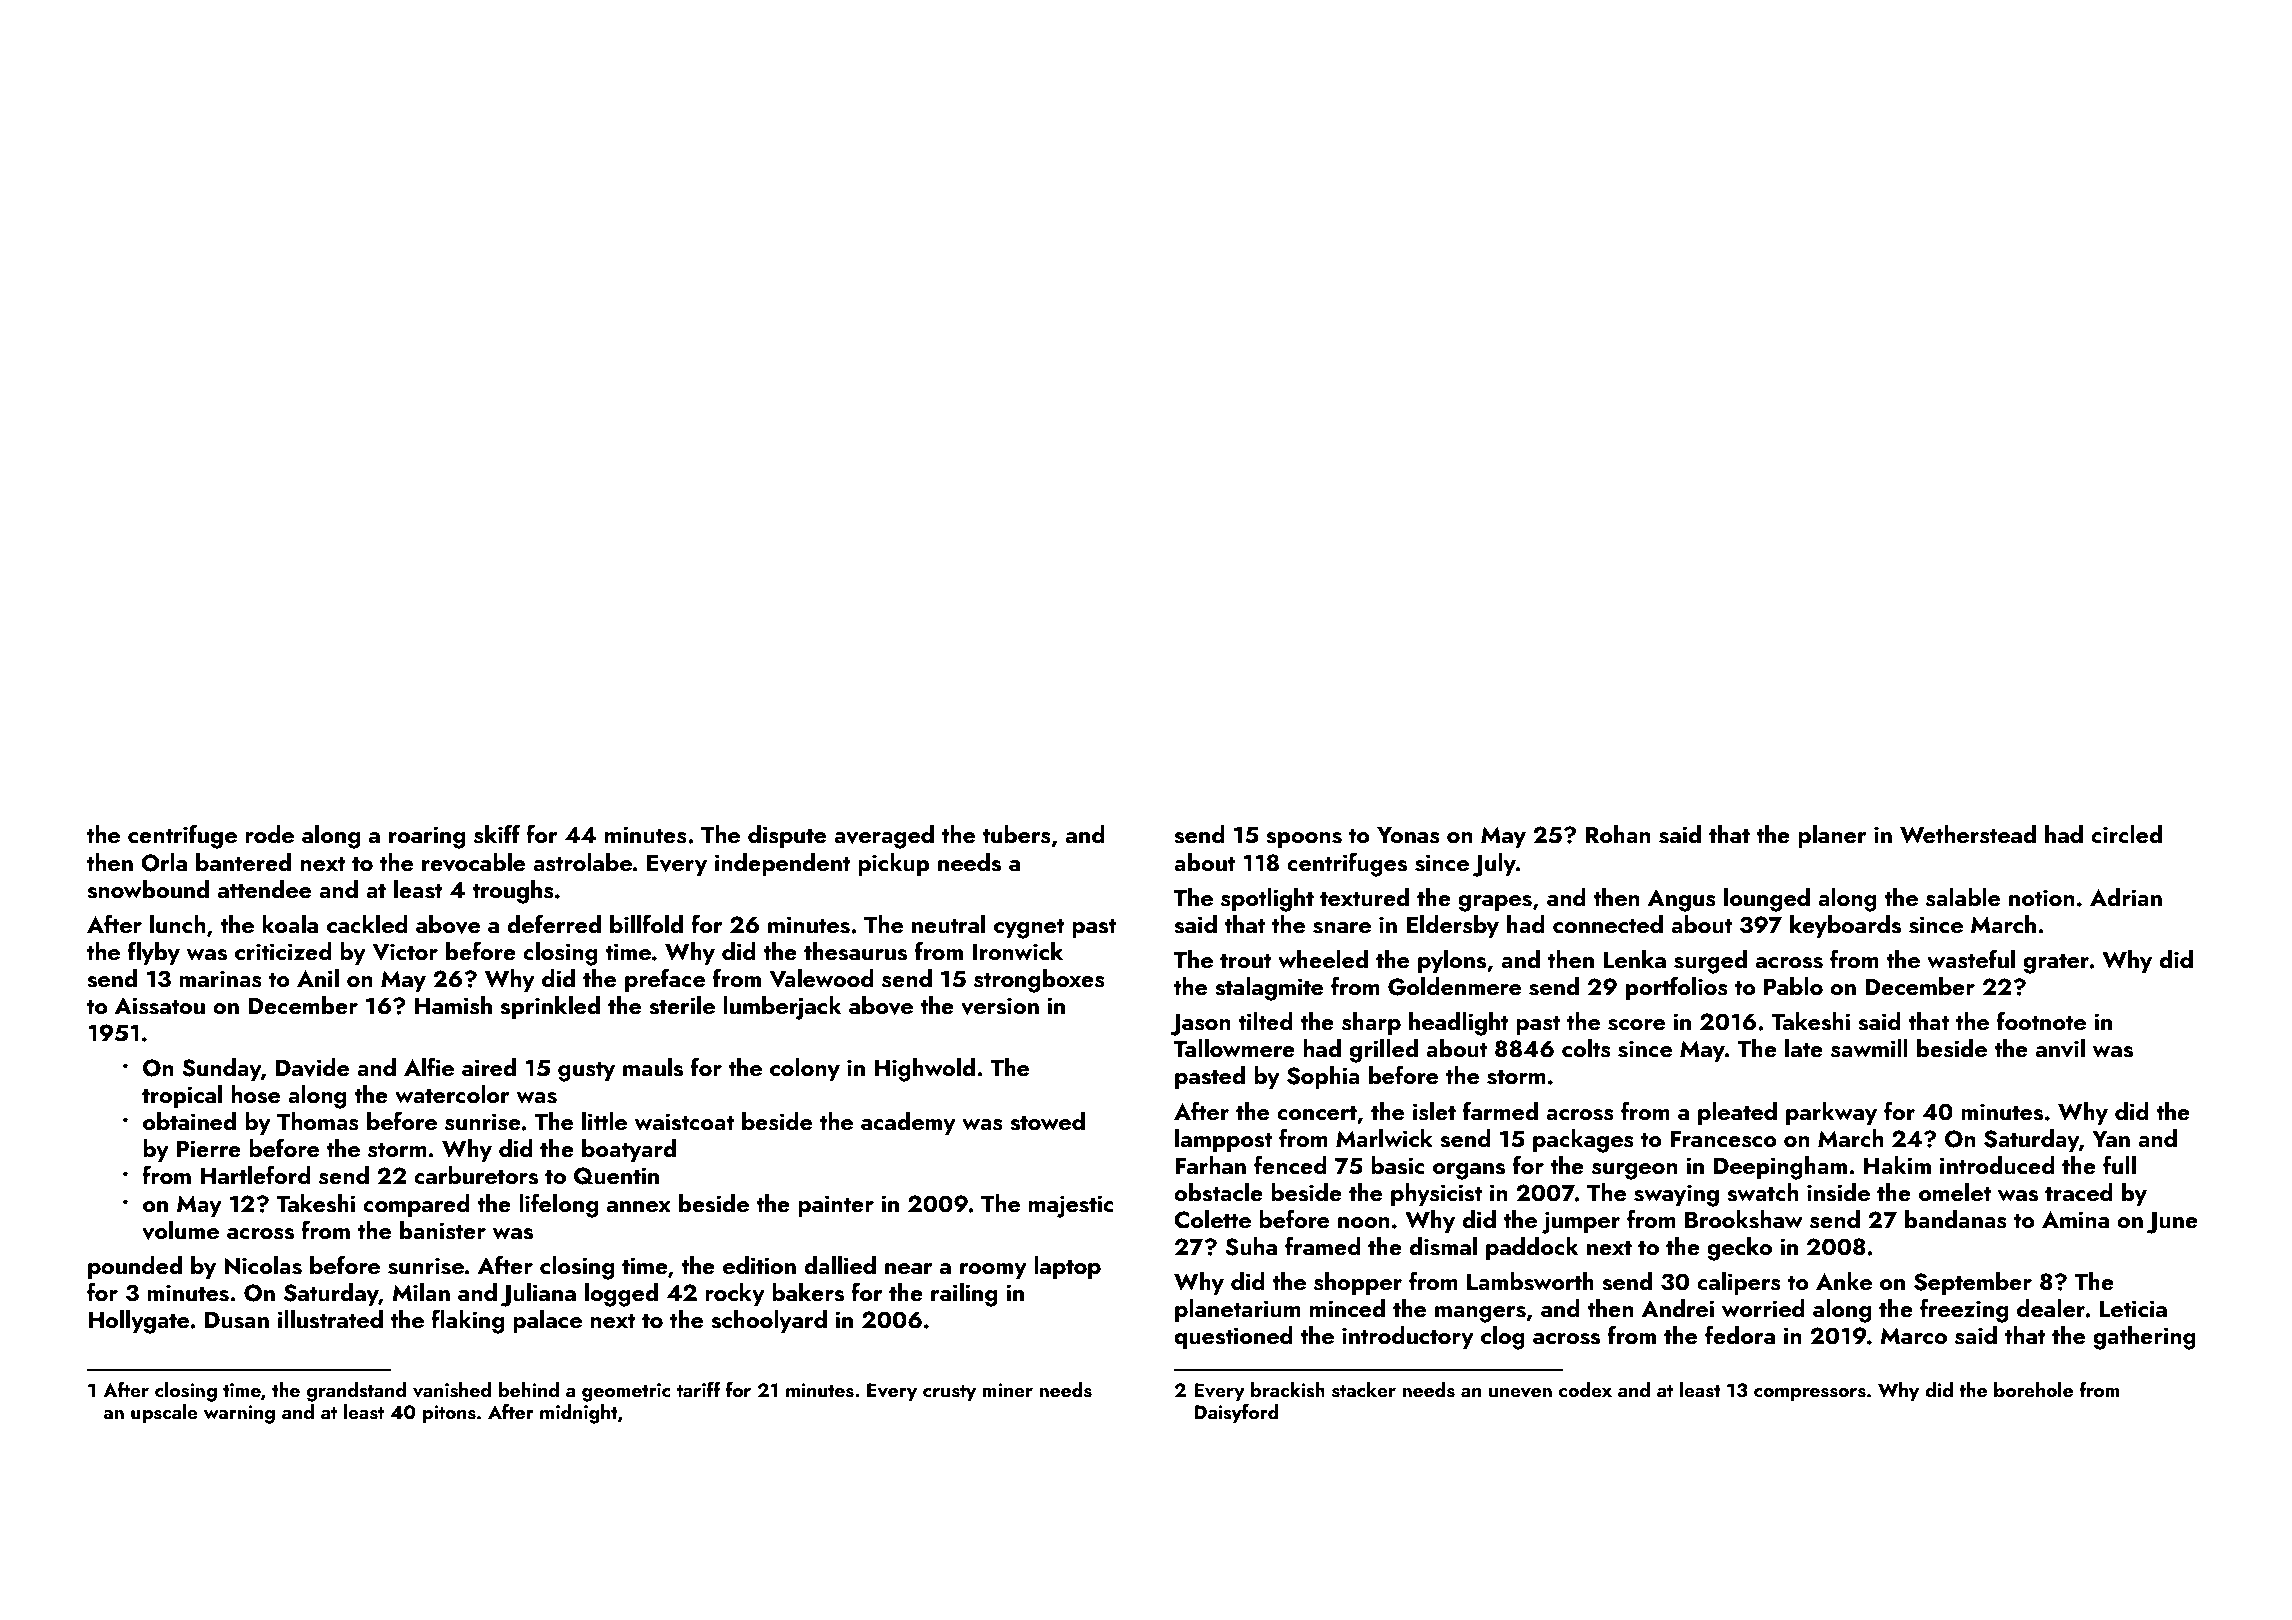 This document has height=1620, width=2292. I want to click on brackish, so click(1288, 1390).
